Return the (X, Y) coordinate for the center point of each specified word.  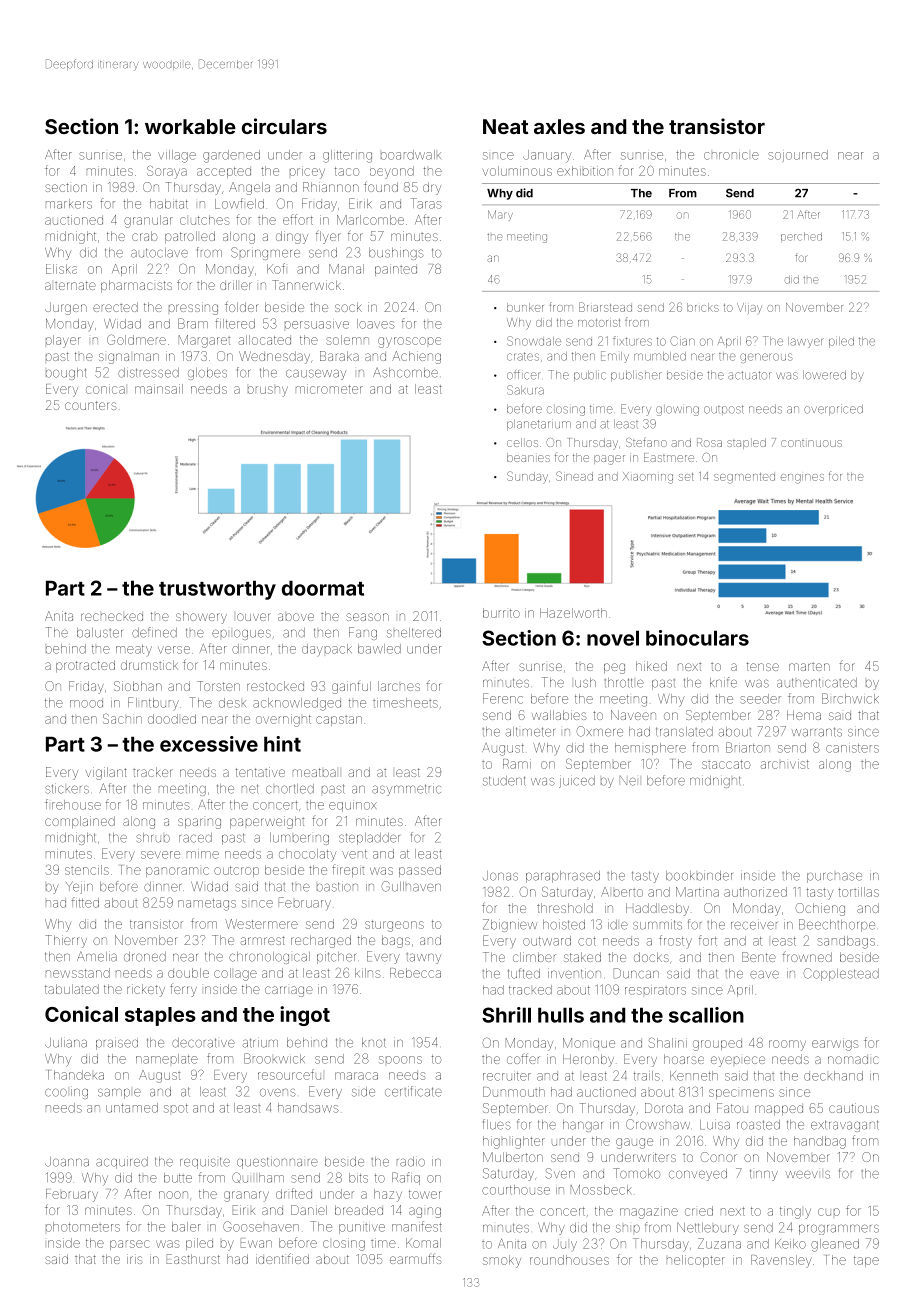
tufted (524, 973)
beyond (392, 172)
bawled (379, 649)
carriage (289, 991)
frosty (675, 941)
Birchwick (850, 698)
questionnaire (277, 1163)
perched (801, 237)
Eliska (61, 269)
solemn (347, 340)
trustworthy (217, 590)
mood (86, 704)
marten (809, 667)
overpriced (833, 409)
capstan (339, 721)
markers (69, 204)
